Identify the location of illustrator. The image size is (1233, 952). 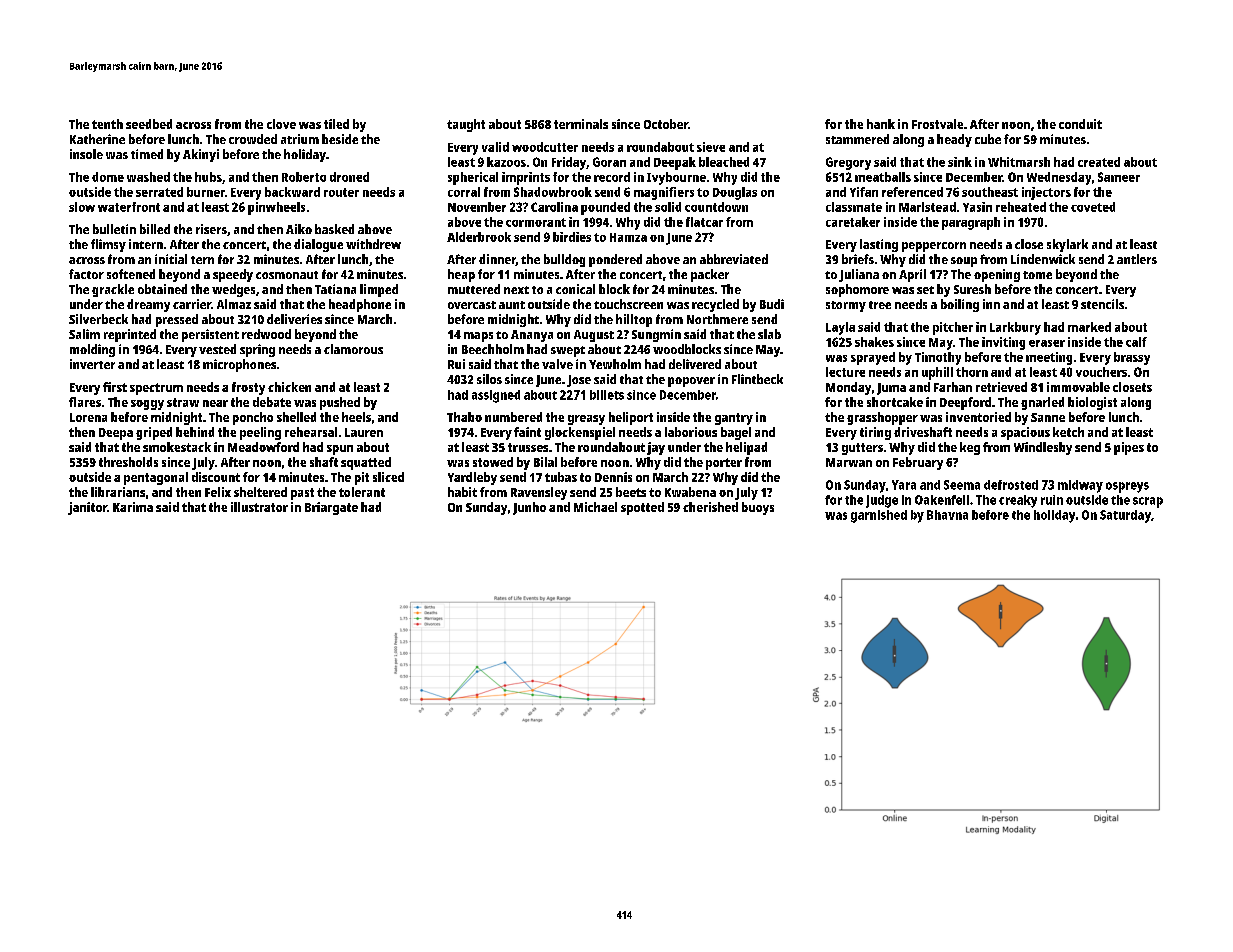
(259, 507).
